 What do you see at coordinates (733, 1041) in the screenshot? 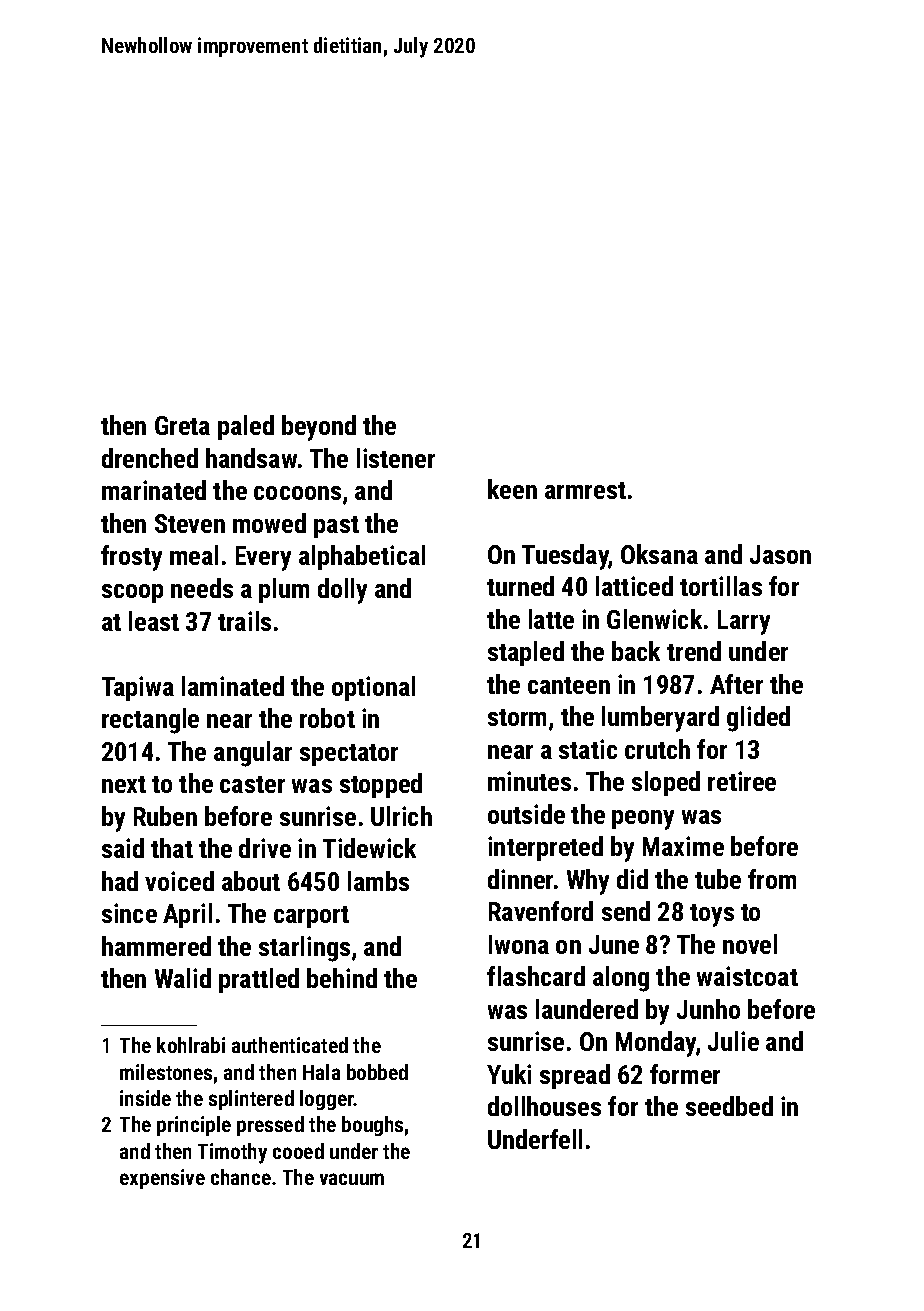
I see `Julie` at bounding box center [733, 1041].
